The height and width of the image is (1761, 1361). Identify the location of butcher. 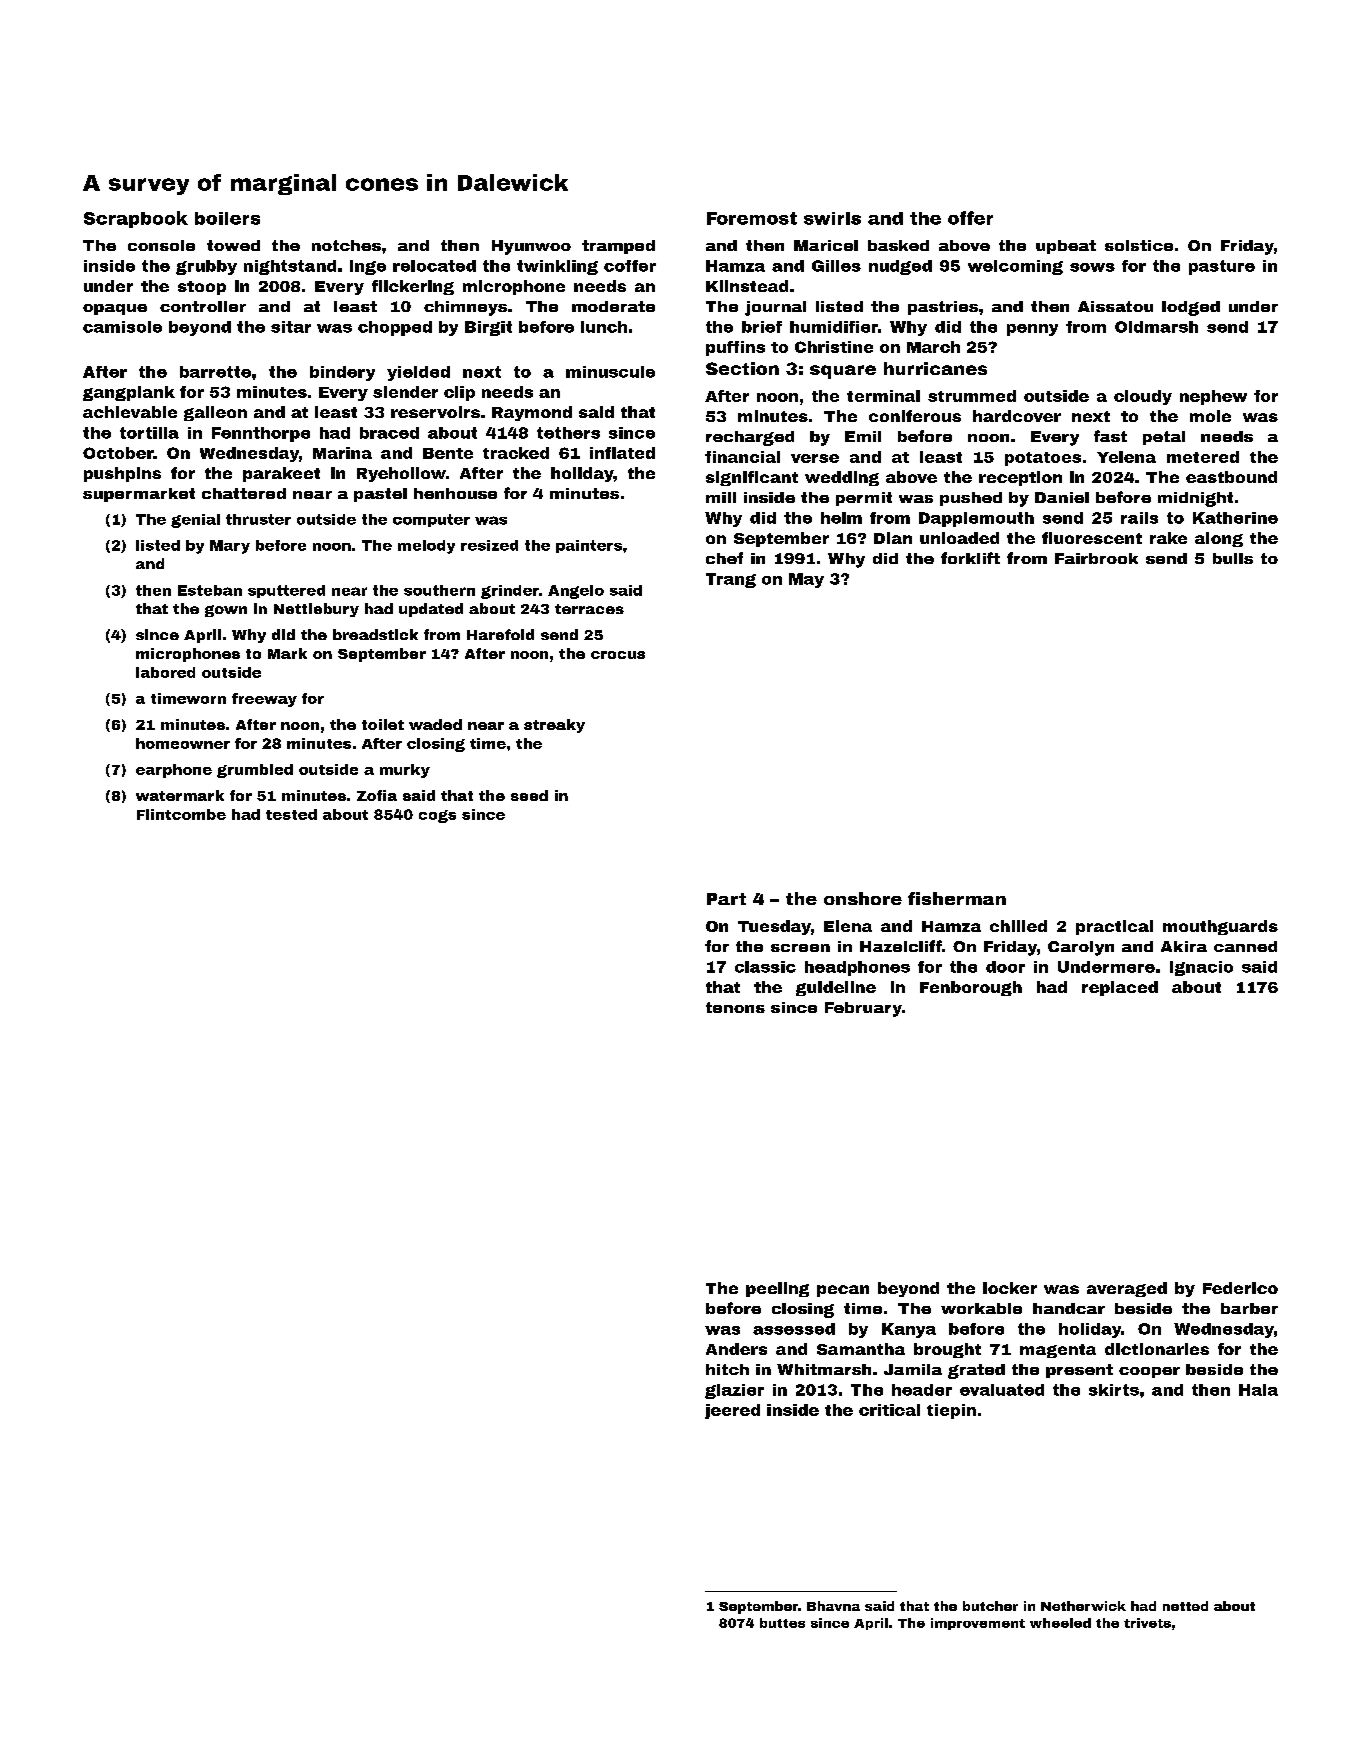
(990, 1606).
